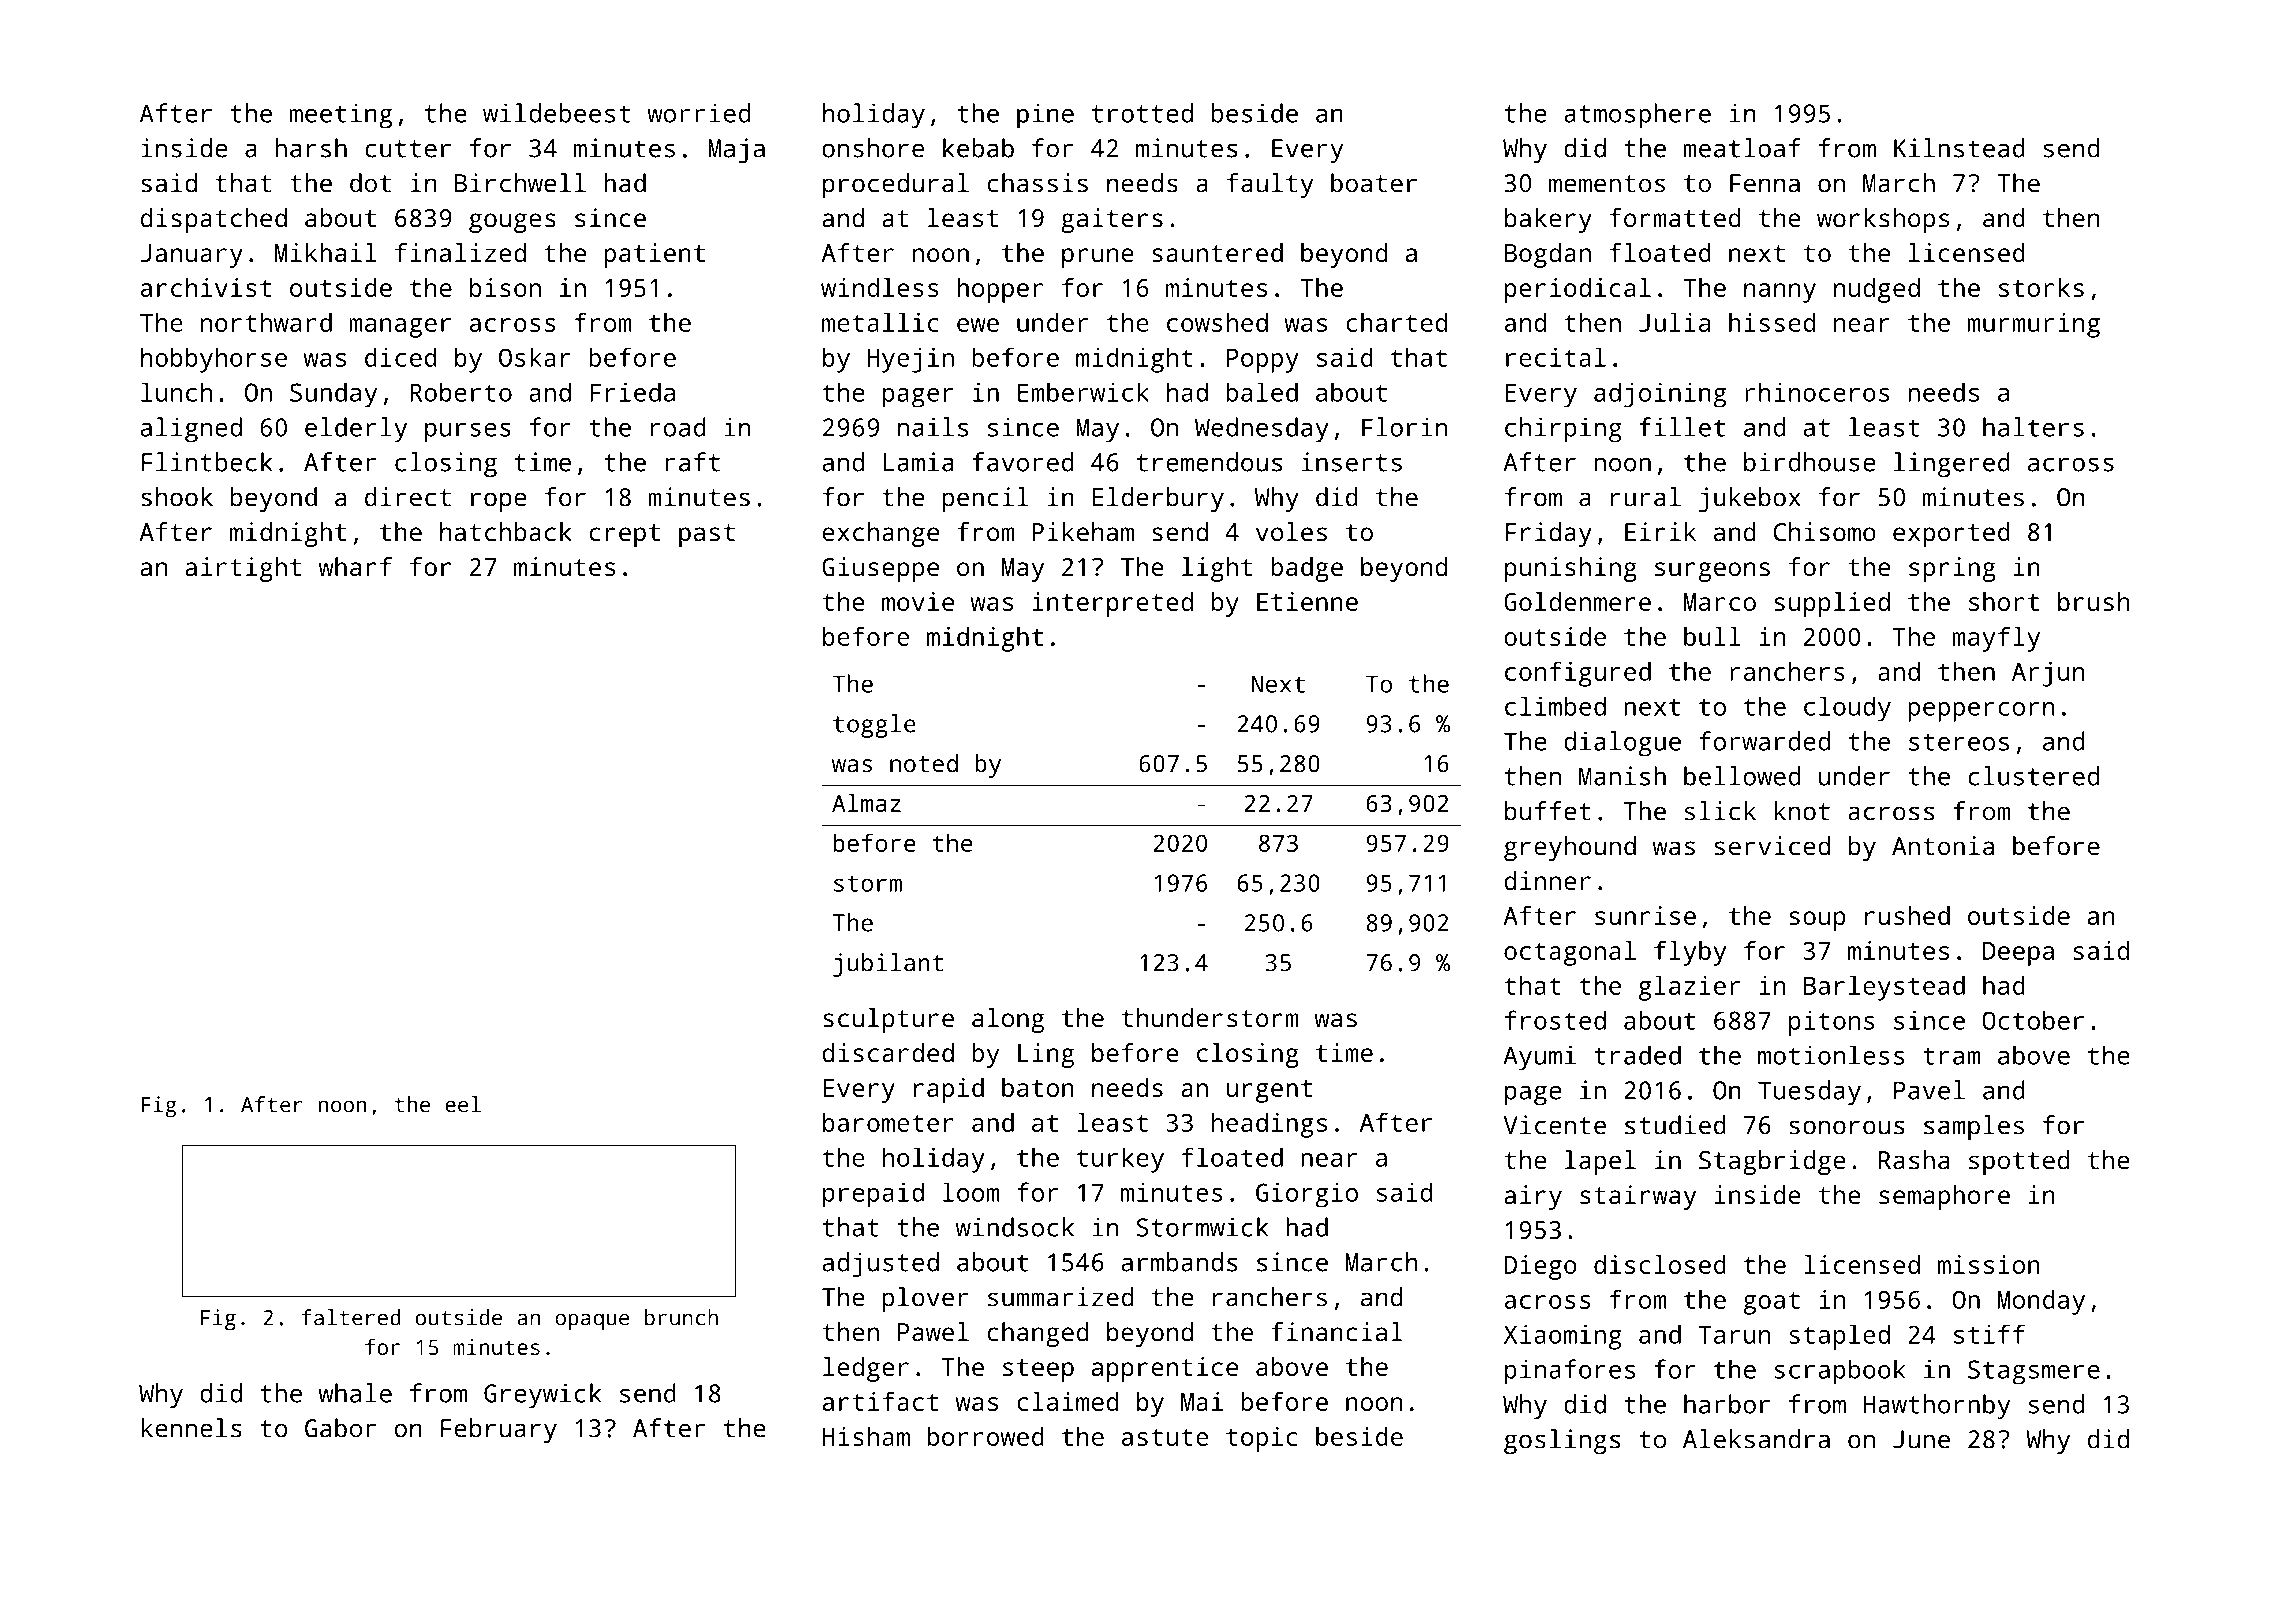  What do you see at coordinates (1637, 116) in the screenshot?
I see `atmosphere` at bounding box center [1637, 116].
